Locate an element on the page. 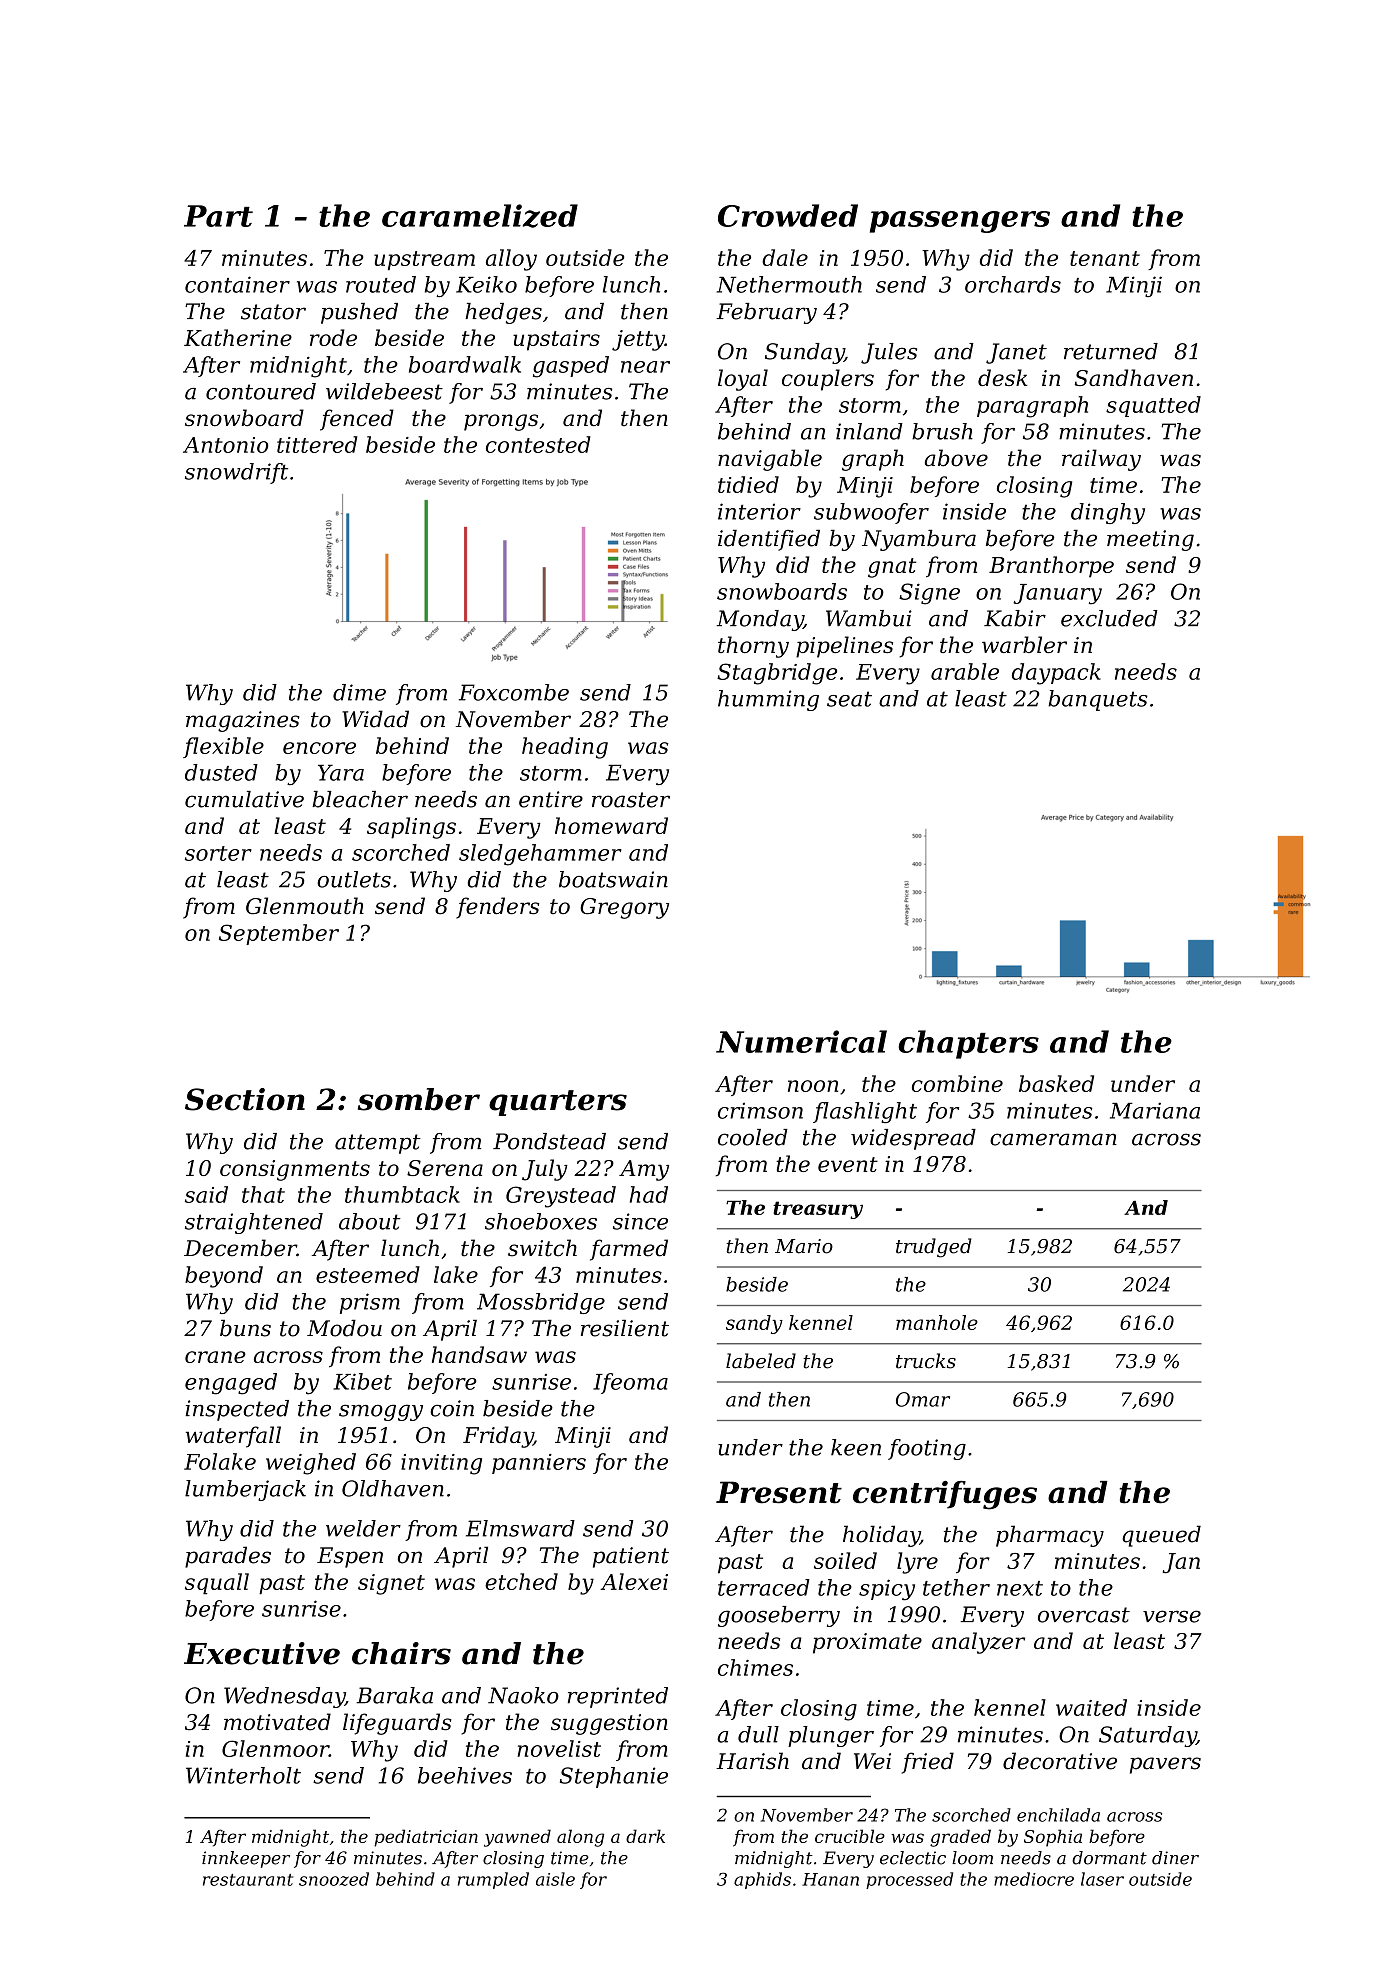 The height and width of the image is (1969, 1386). Ifeoma is located at coordinates (630, 1383).
